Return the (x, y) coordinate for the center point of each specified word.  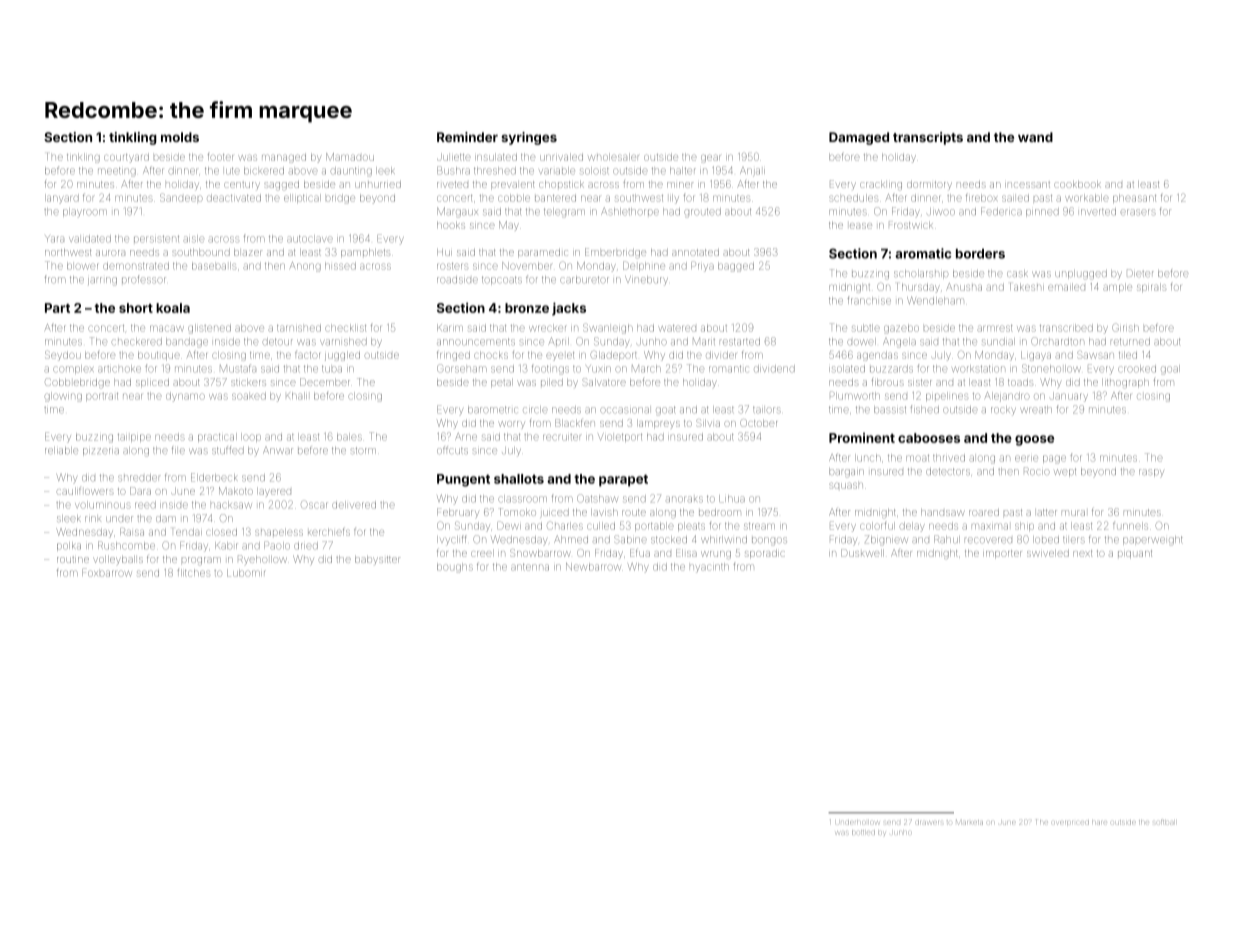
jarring (102, 281)
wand (1035, 137)
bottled (863, 832)
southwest (639, 198)
